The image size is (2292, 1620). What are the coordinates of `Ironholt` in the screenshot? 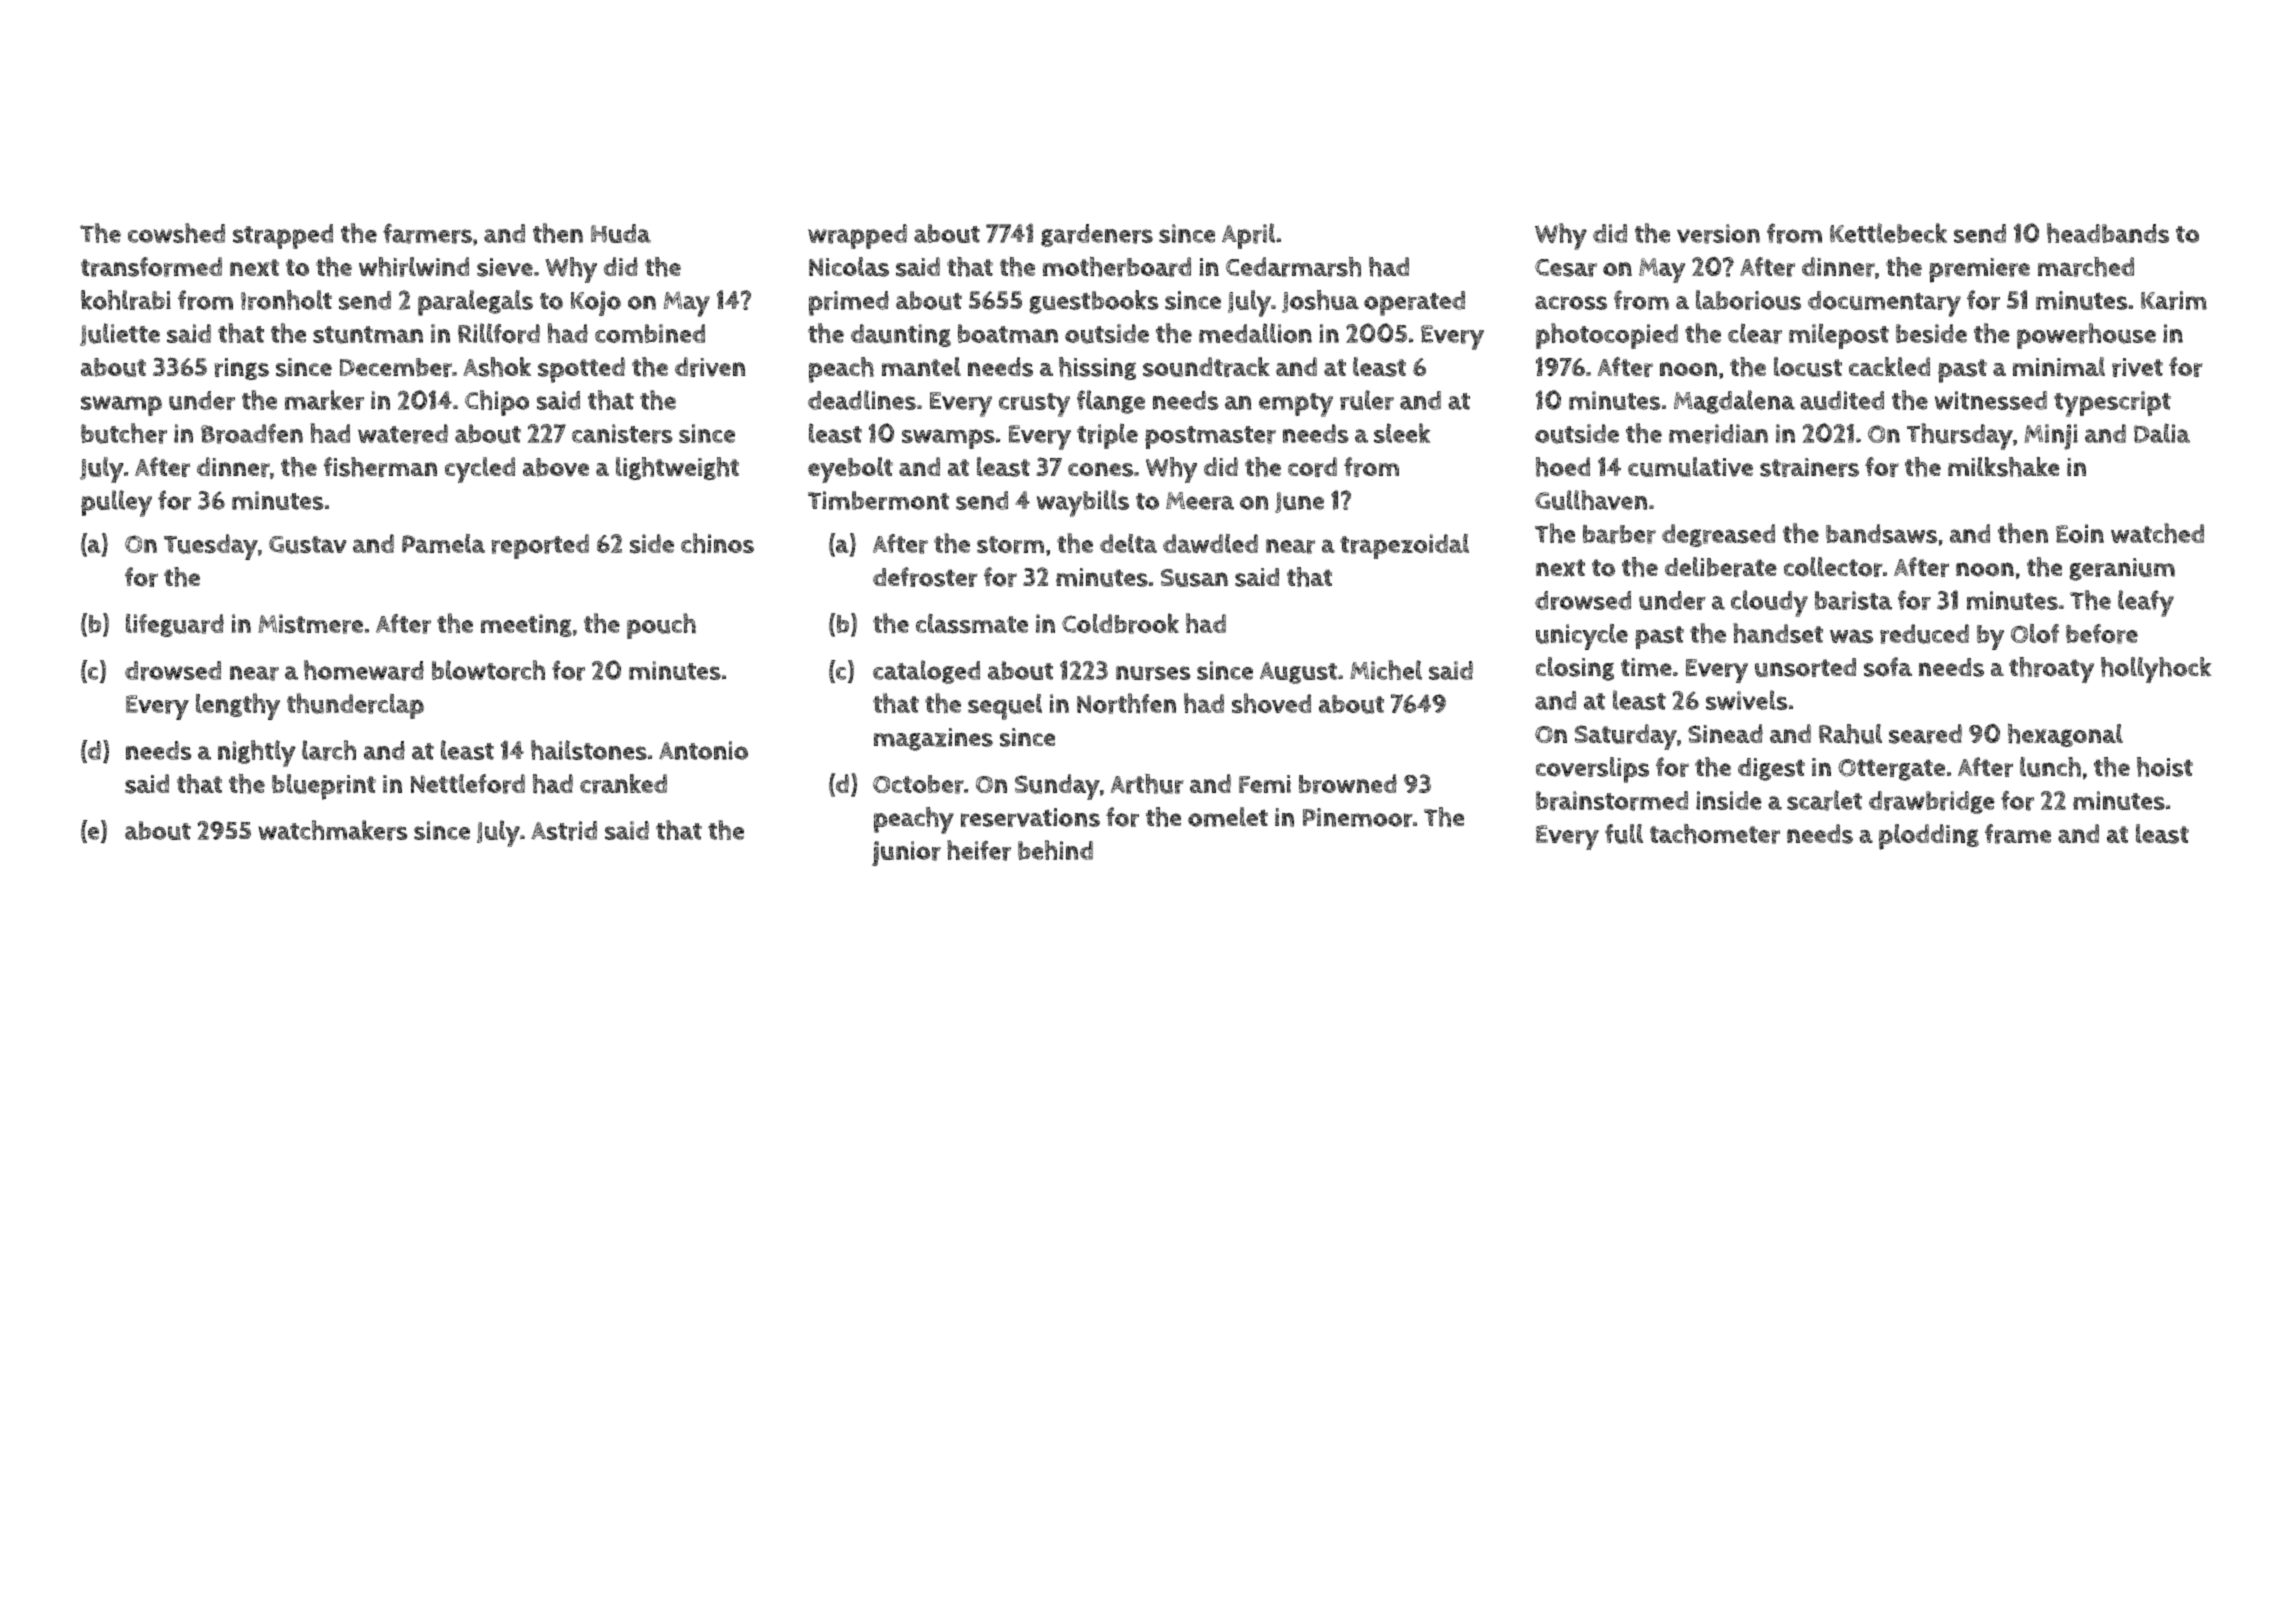 It's located at (286, 300).
